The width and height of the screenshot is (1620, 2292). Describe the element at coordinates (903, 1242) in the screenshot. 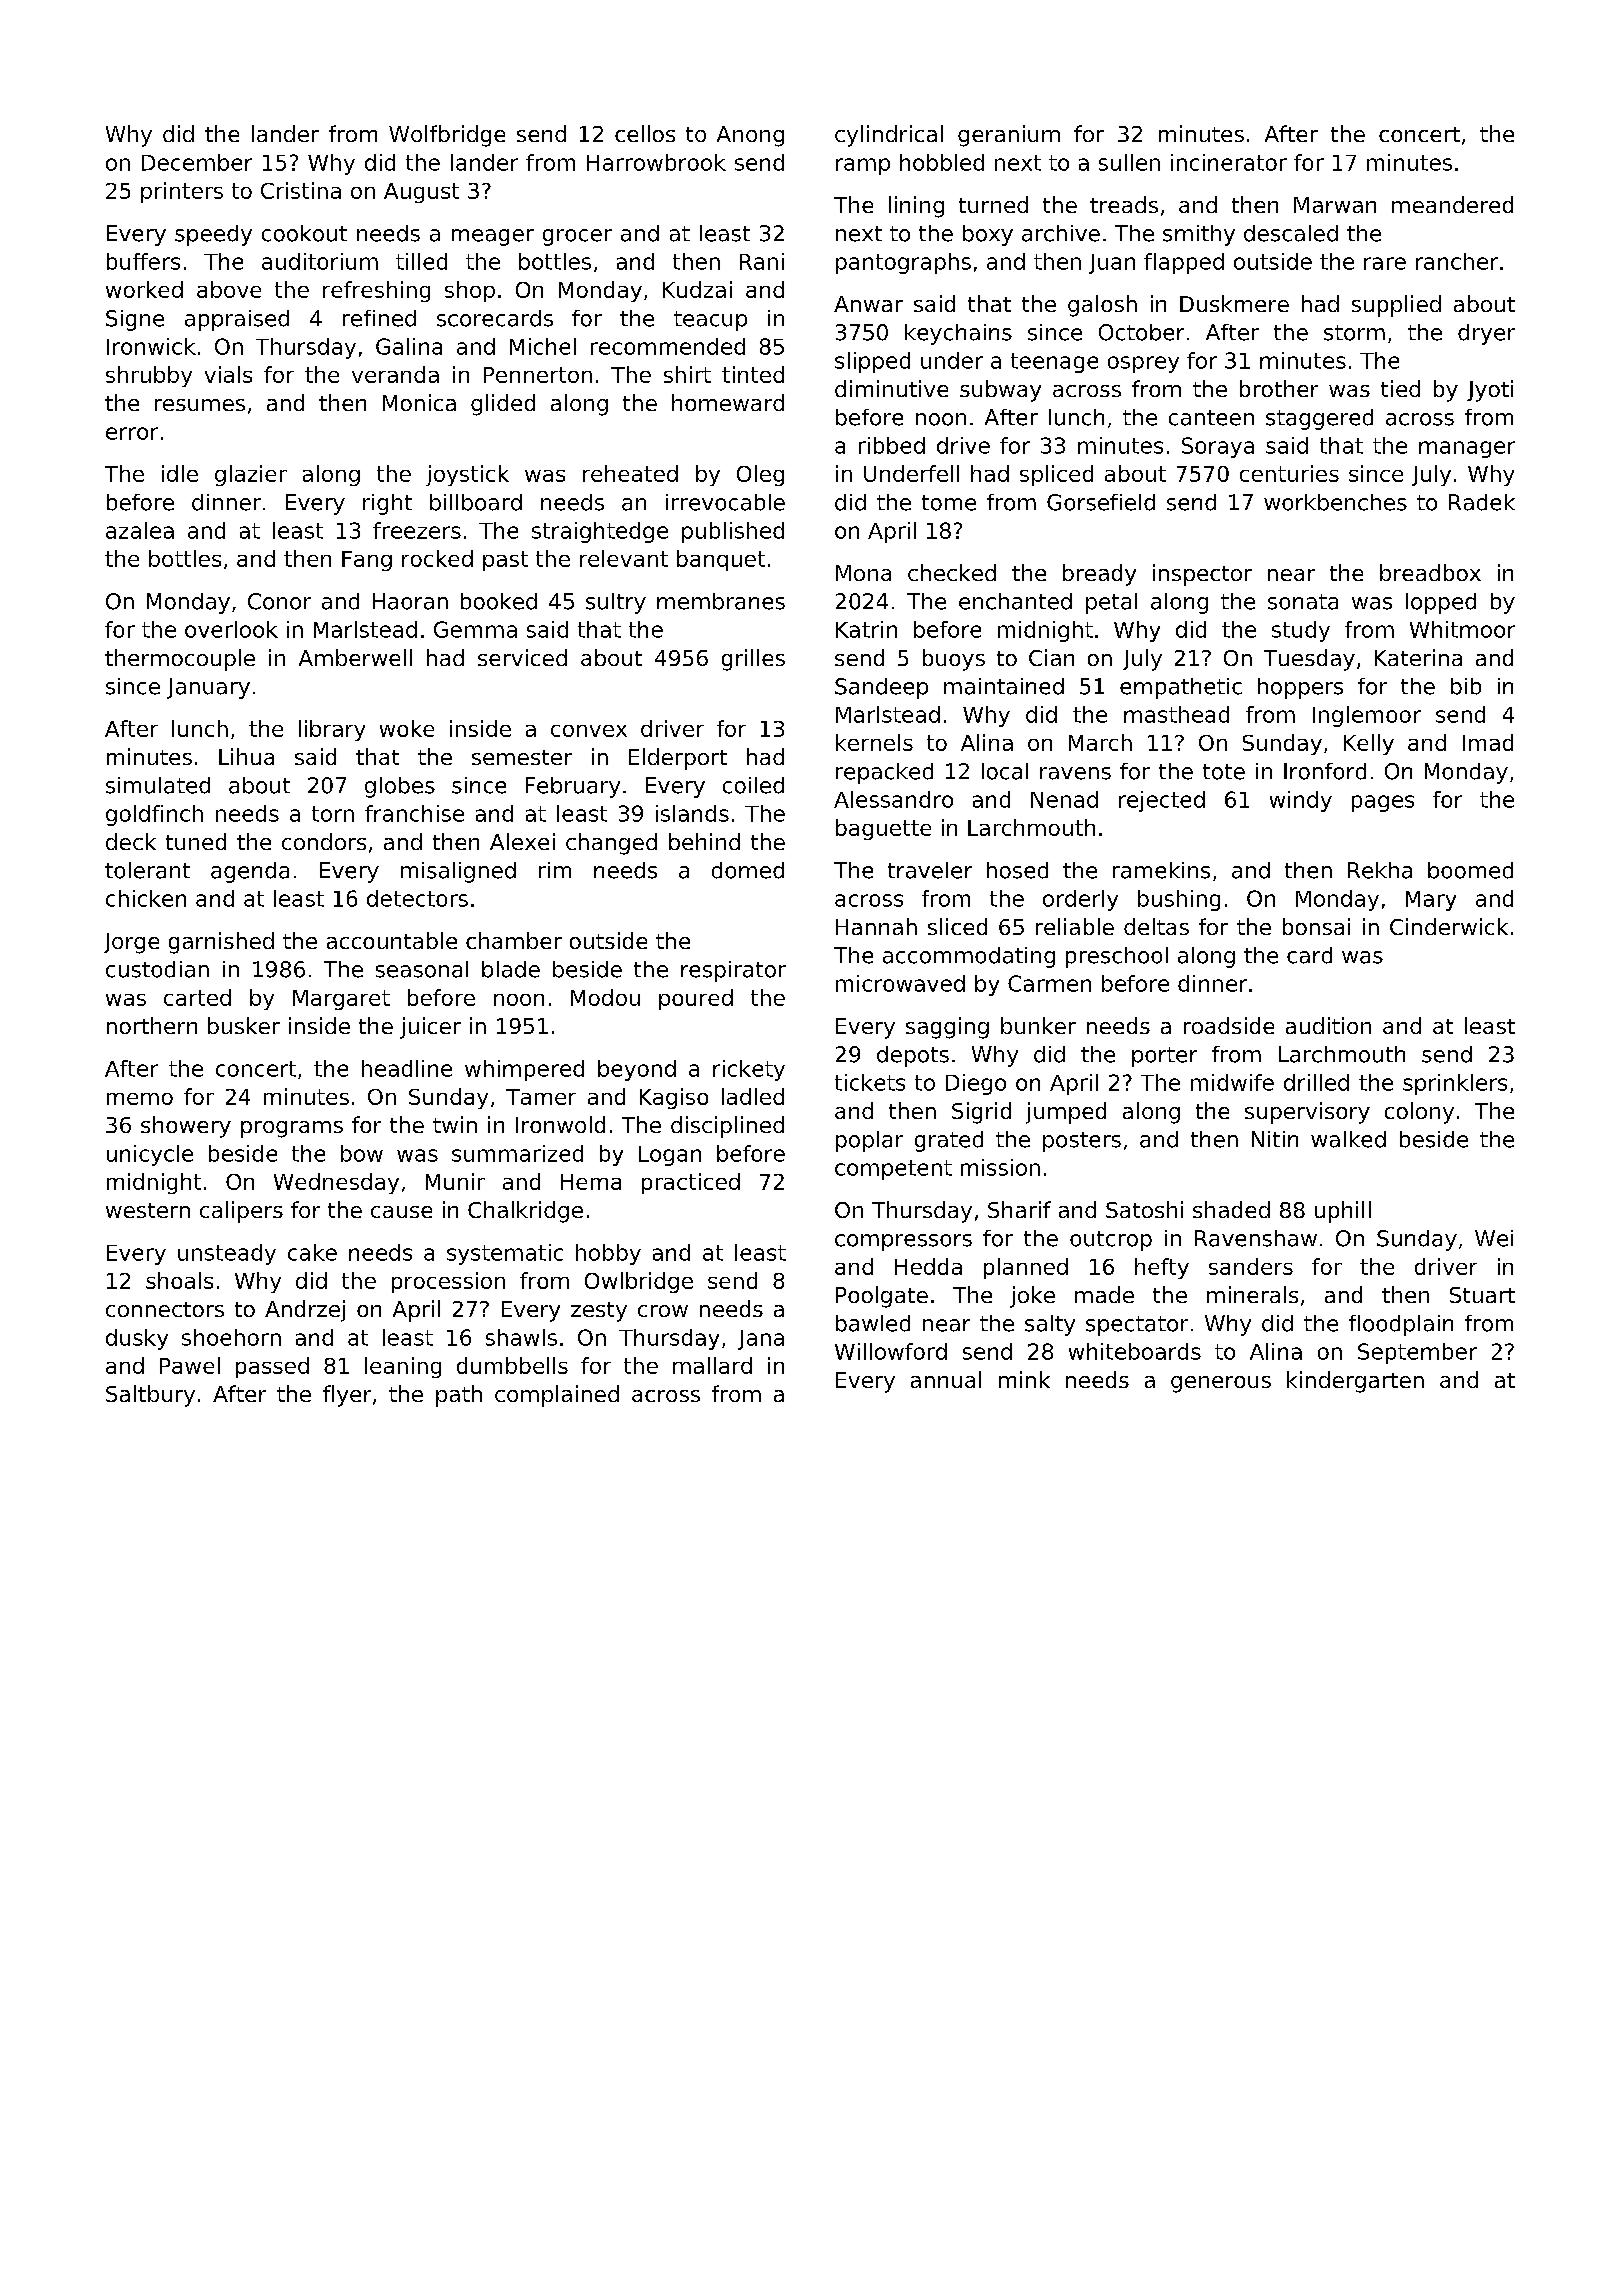

I see `compressors` at that location.
